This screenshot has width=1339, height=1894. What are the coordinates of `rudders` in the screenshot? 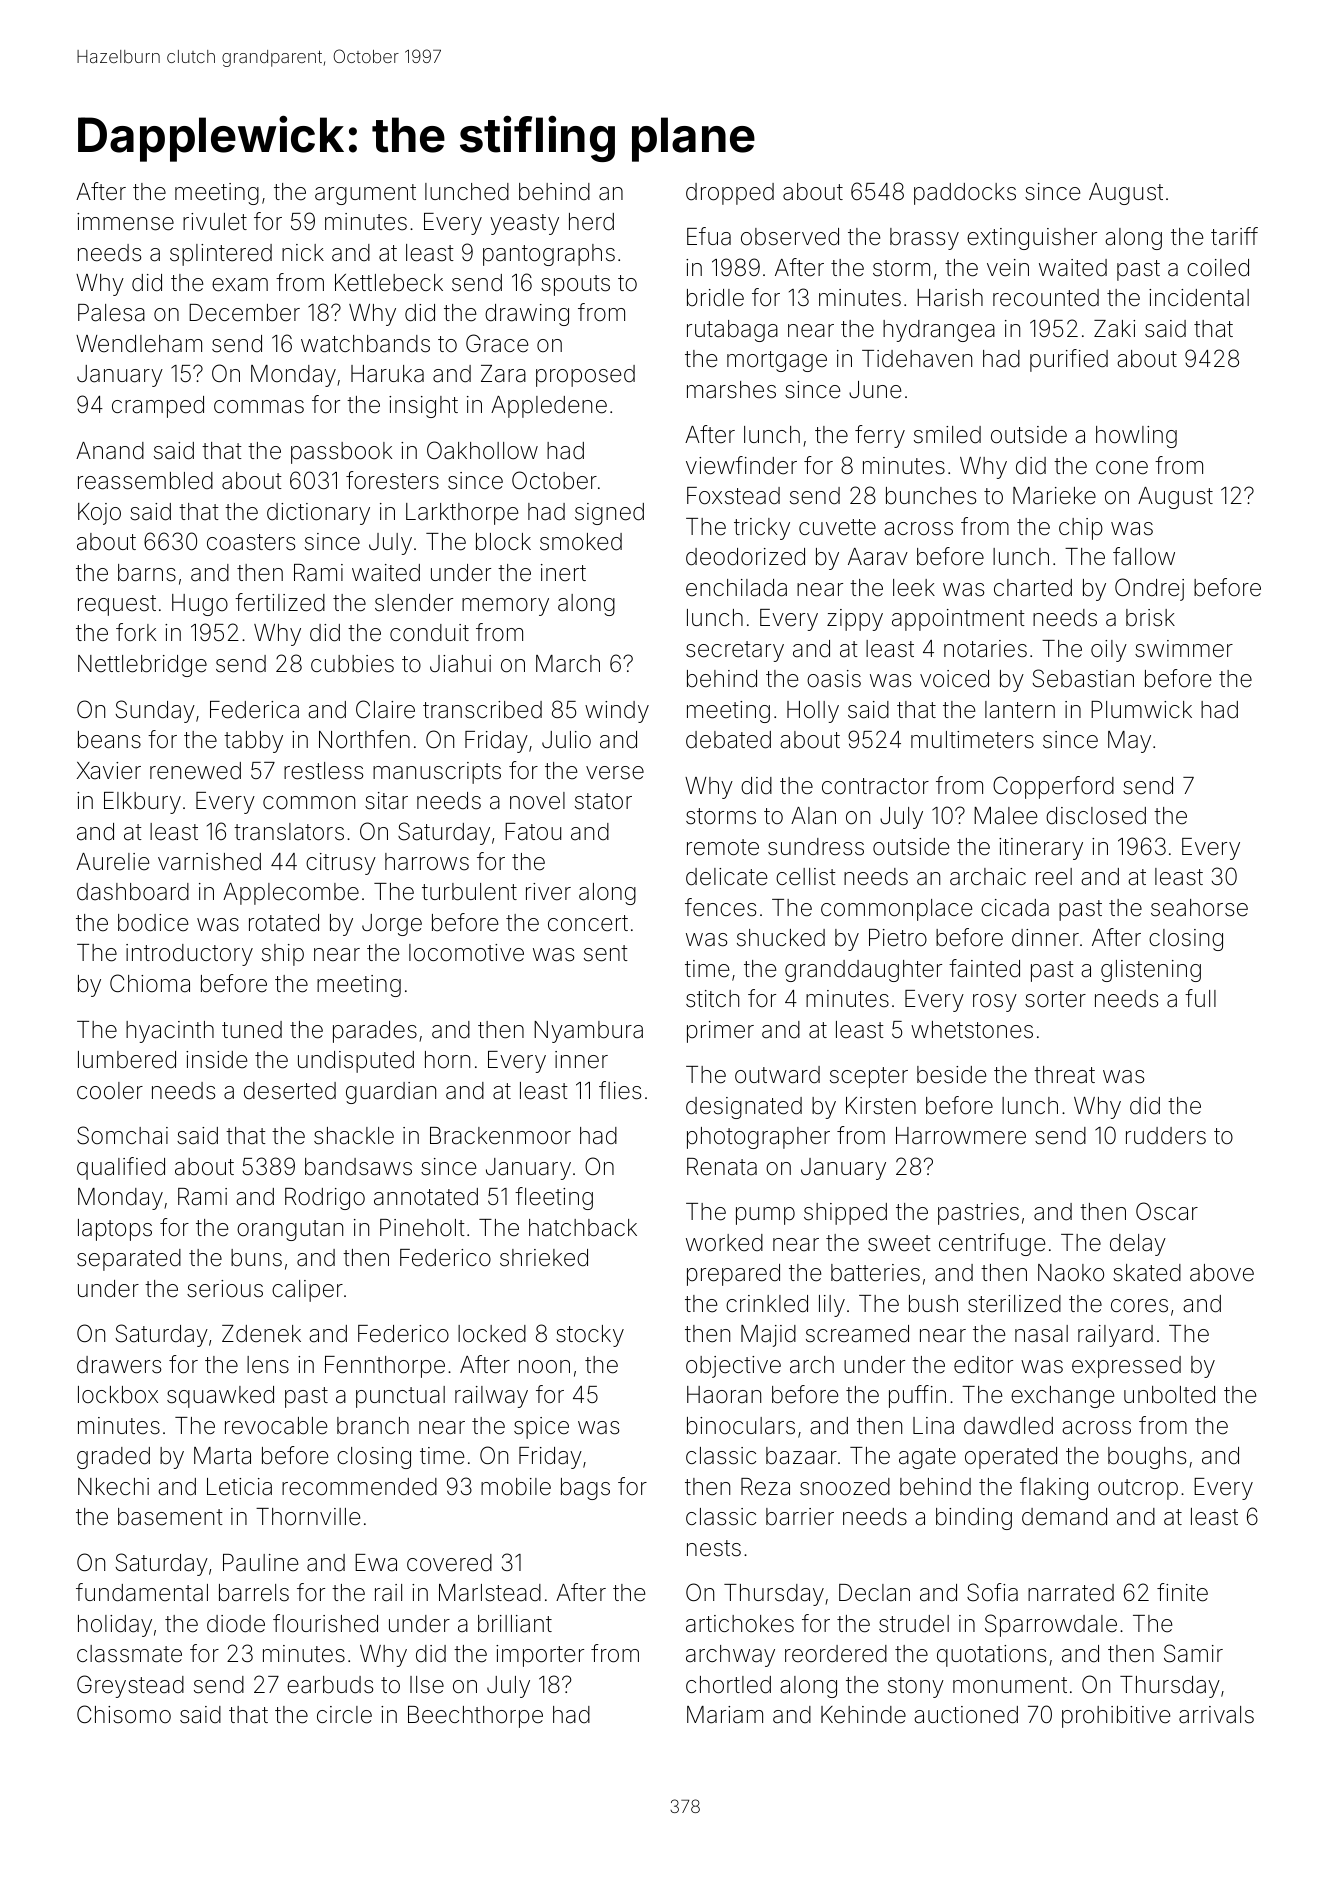 It's located at (1166, 1136).
